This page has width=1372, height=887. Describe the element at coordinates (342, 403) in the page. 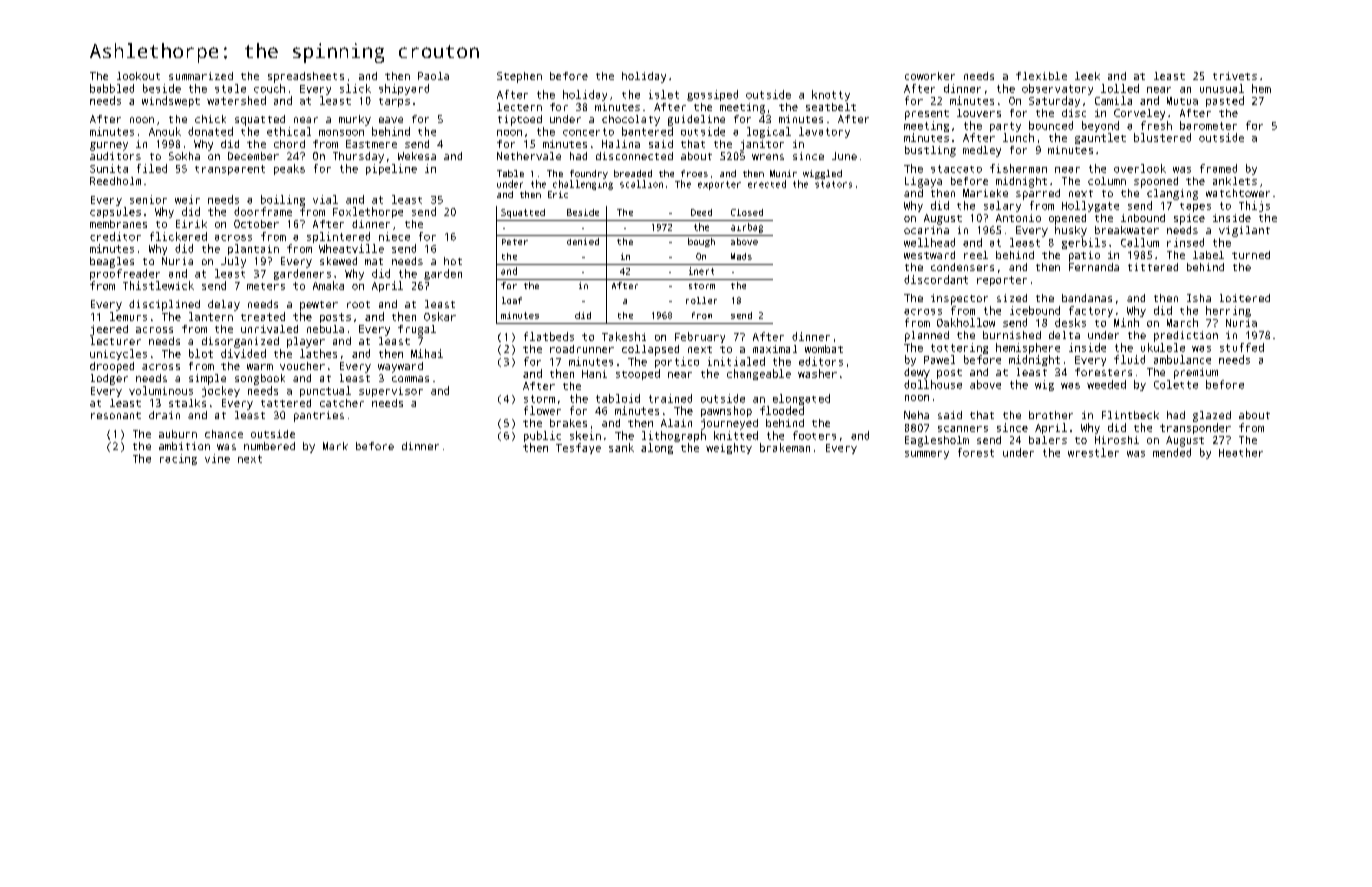

I see `catcher` at that location.
